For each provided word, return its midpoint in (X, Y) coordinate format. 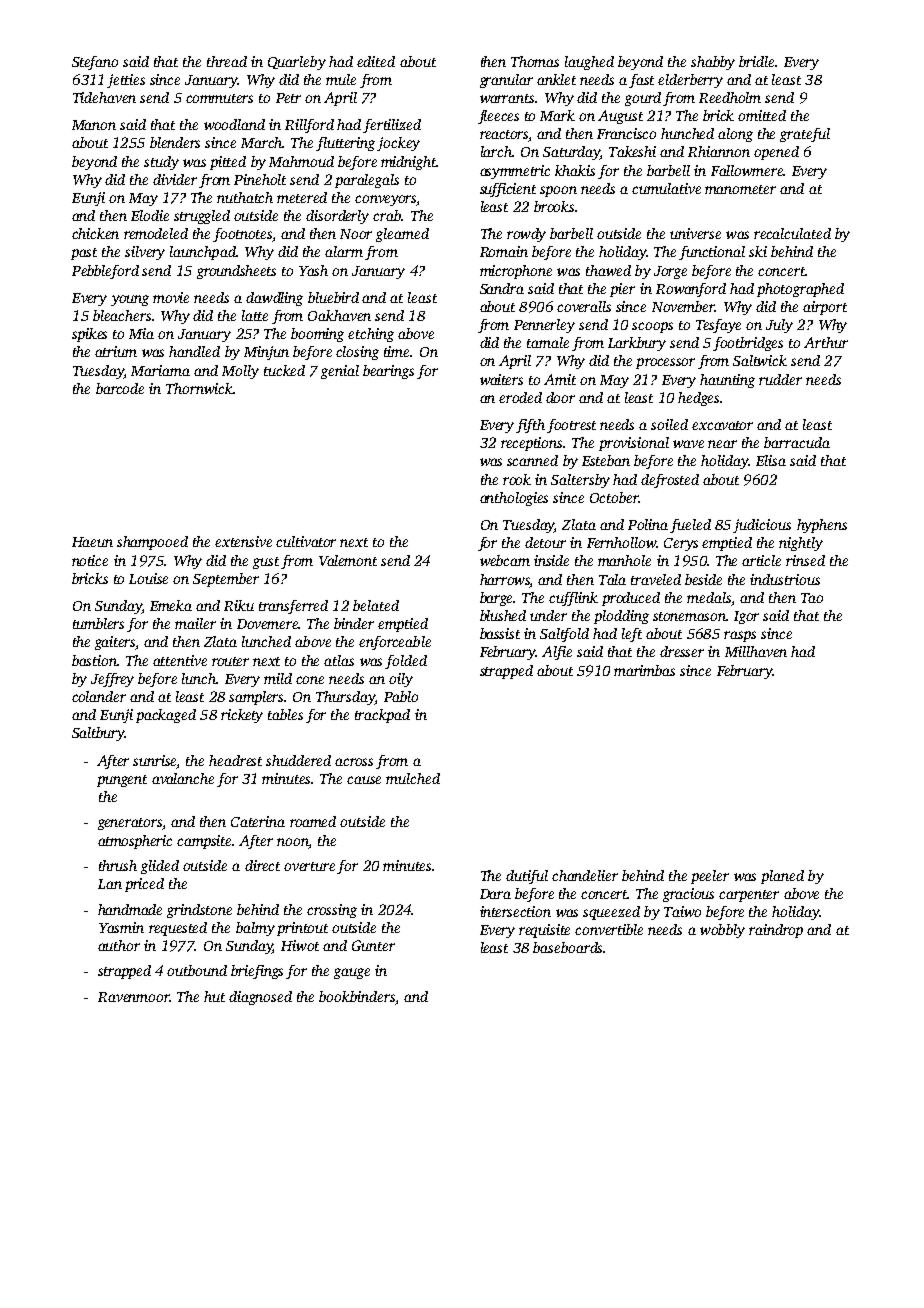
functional (712, 253)
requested (178, 929)
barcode (120, 388)
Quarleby (297, 63)
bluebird (333, 297)
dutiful (527, 877)
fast (641, 81)
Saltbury (98, 734)
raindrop (776, 931)
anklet (556, 79)
